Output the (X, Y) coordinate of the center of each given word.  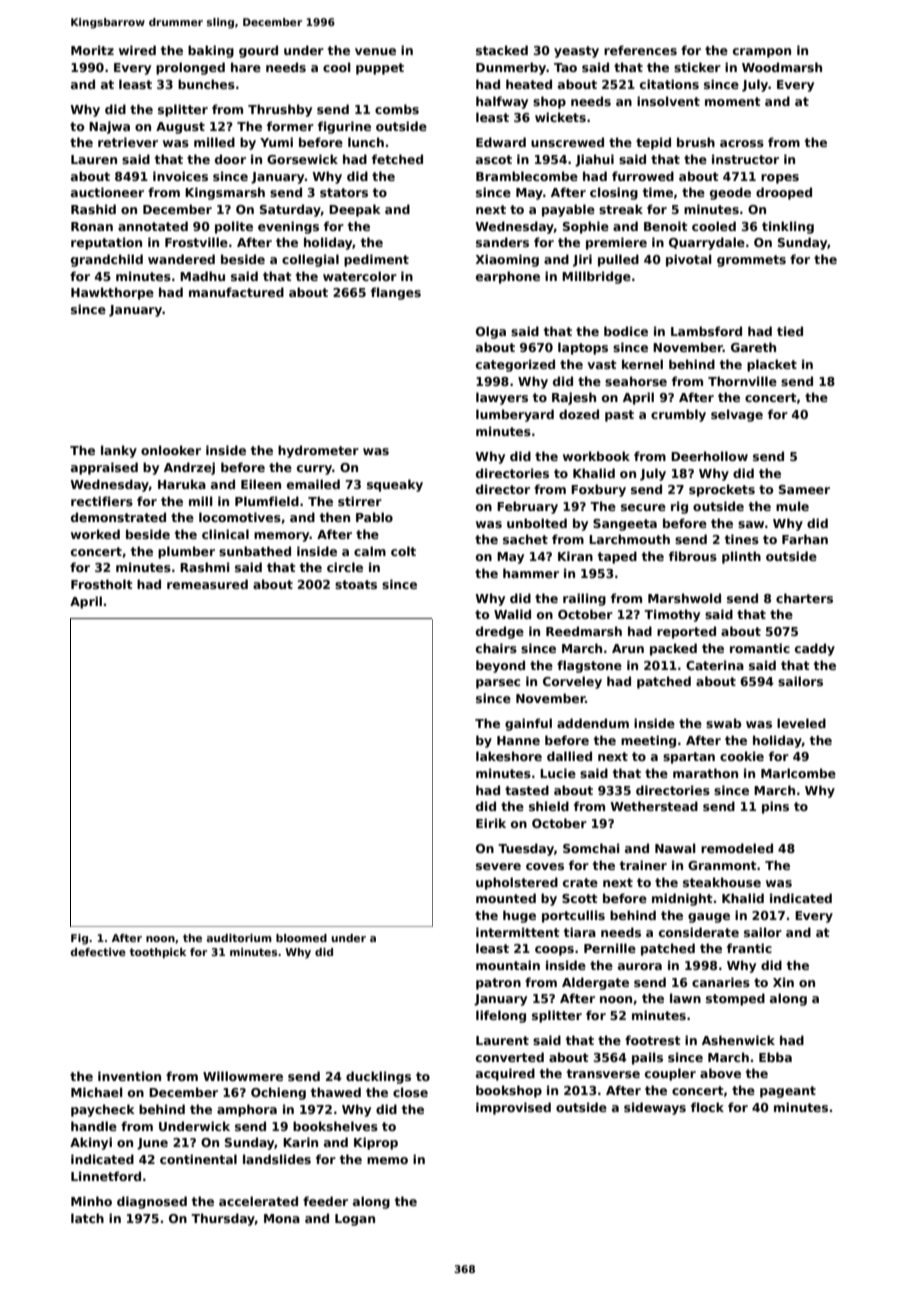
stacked (502, 50)
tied (790, 331)
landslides (277, 1159)
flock (707, 1107)
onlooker (171, 450)
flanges (396, 293)
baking (211, 51)
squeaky (395, 485)
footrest (653, 1040)
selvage (737, 415)
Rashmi (205, 567)
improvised (513, 1108)
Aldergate (595, 983)
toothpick (158, 953)
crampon (762, 53)
